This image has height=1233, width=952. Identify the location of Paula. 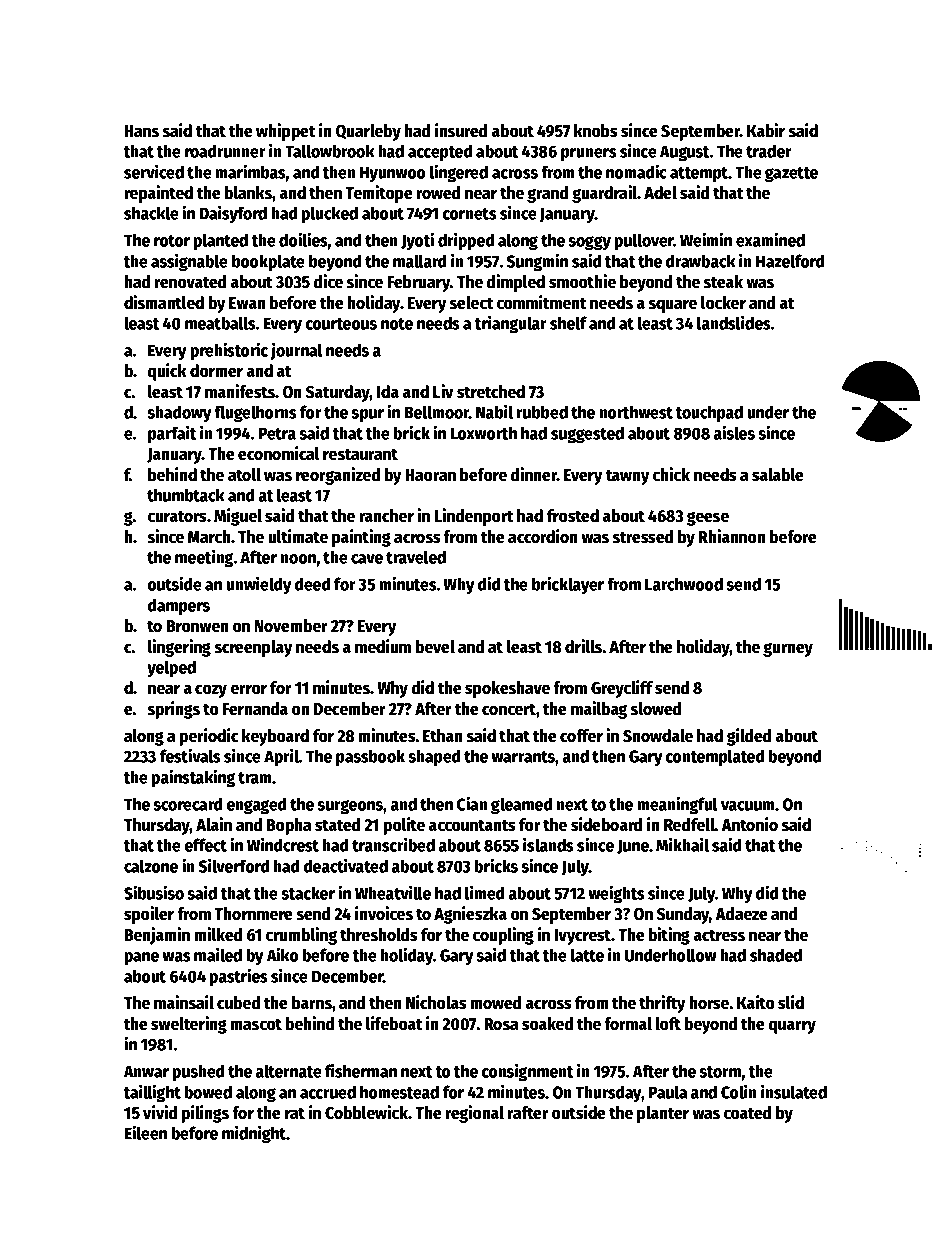
(668, 1092).
